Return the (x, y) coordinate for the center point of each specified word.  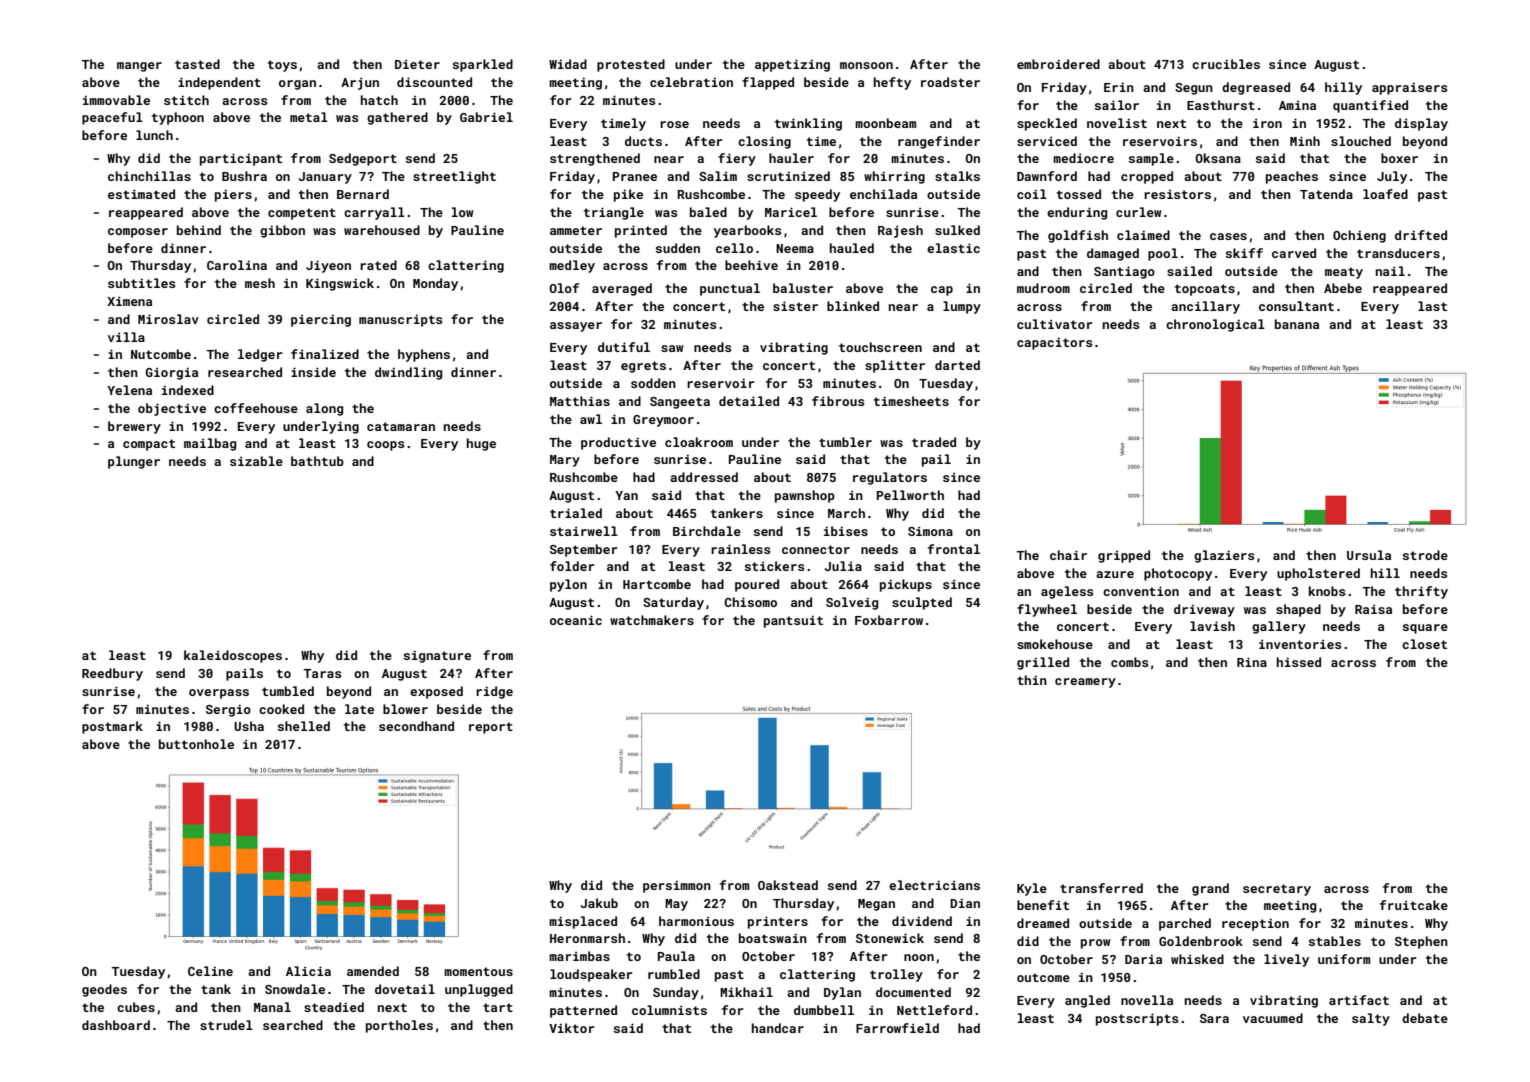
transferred (1101, 888)
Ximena (129, 301)
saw (672, 348)
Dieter (417, 64)
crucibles (1226, 64)
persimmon (677, 886)
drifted (1421, 235)
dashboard (116, 1025)
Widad (568, 64)
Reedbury (112, 674)
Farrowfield (897, 1028)
